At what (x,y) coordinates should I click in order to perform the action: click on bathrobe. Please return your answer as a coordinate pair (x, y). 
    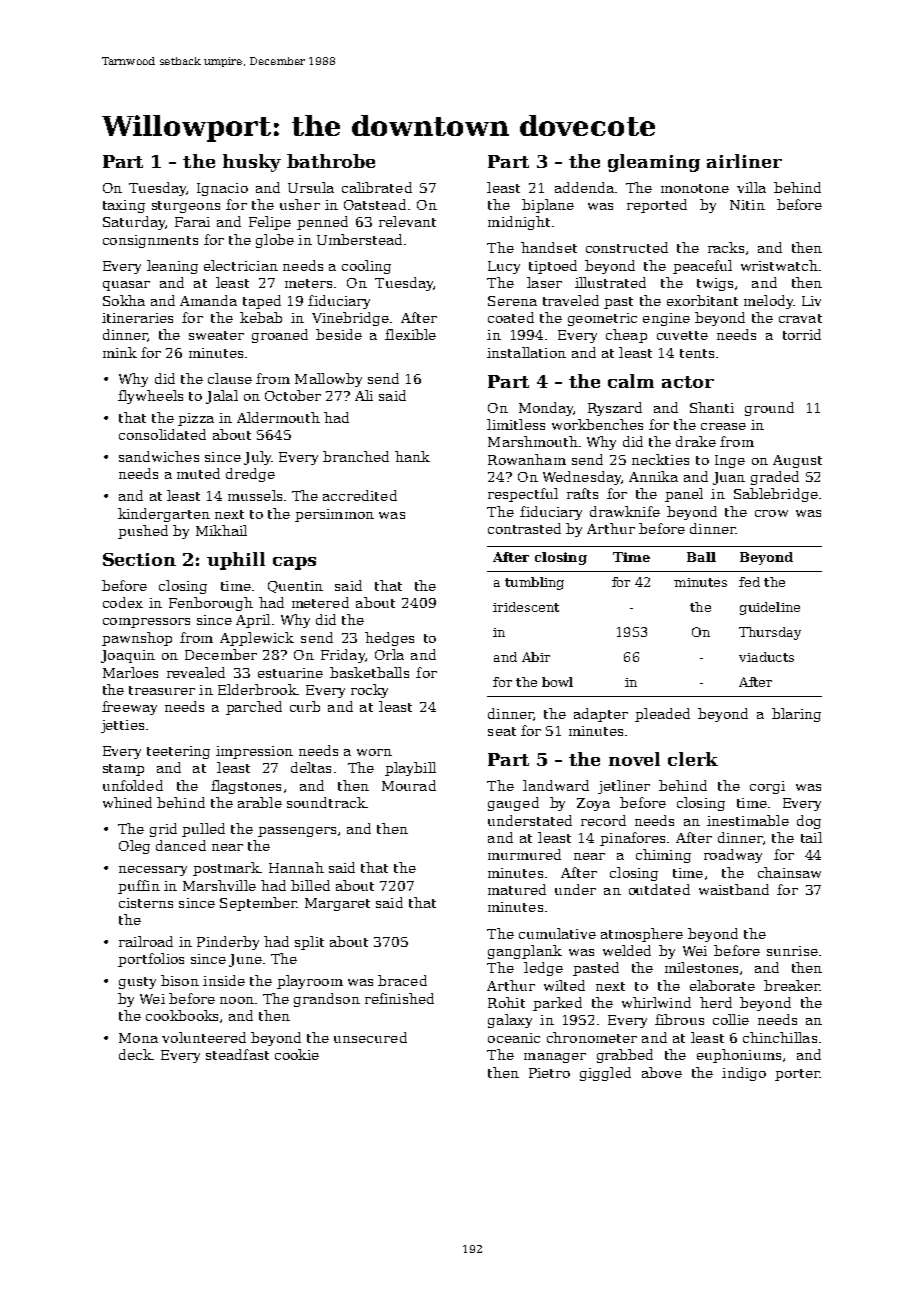
    Looking at the image, I should click on (331, 161).
